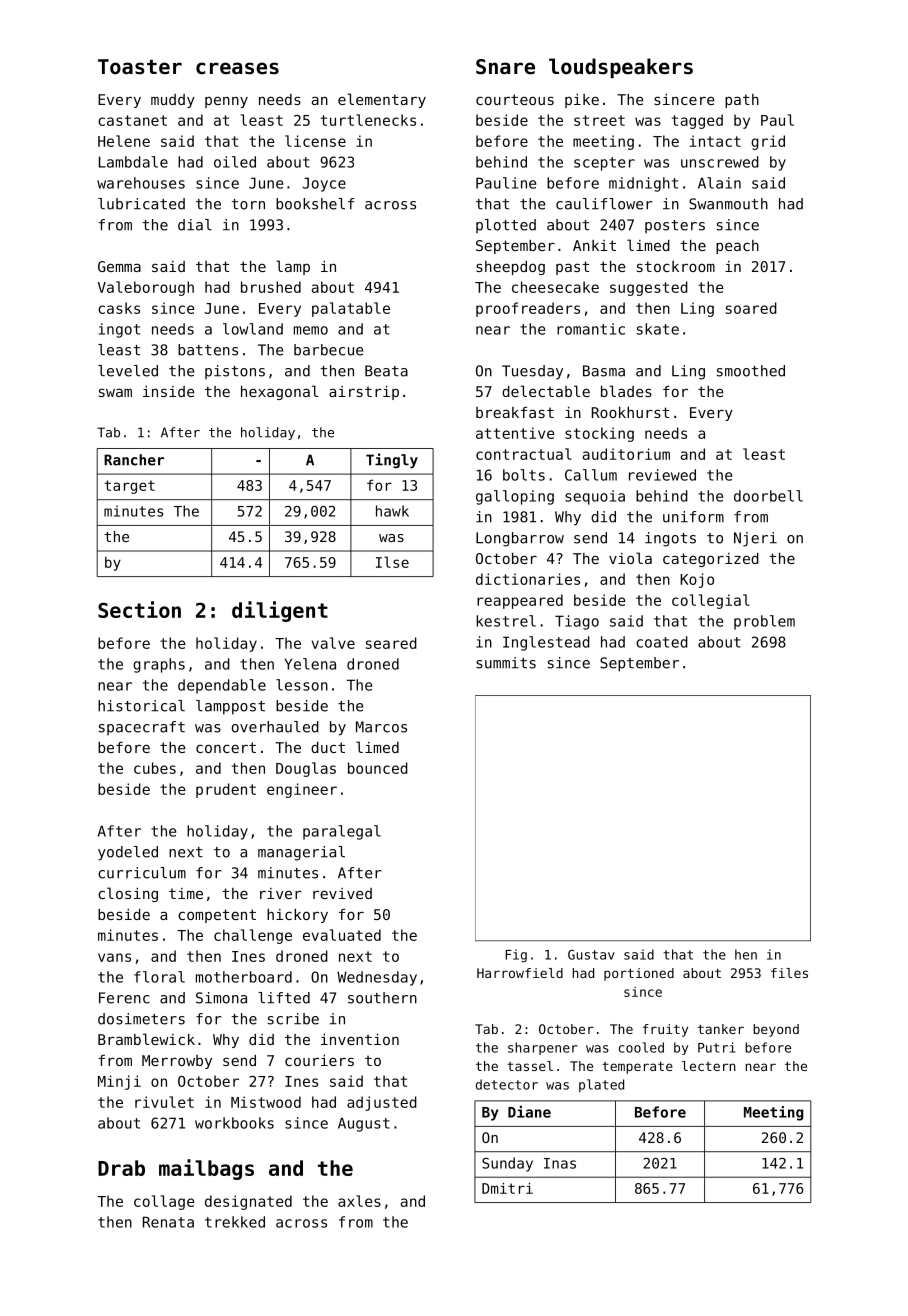 The width and height of the screenshot is (908, 1316). What do you see at coordinates (359, 1201) in the screenshot?
I see `axles` at bounding box center [359, 1201].
